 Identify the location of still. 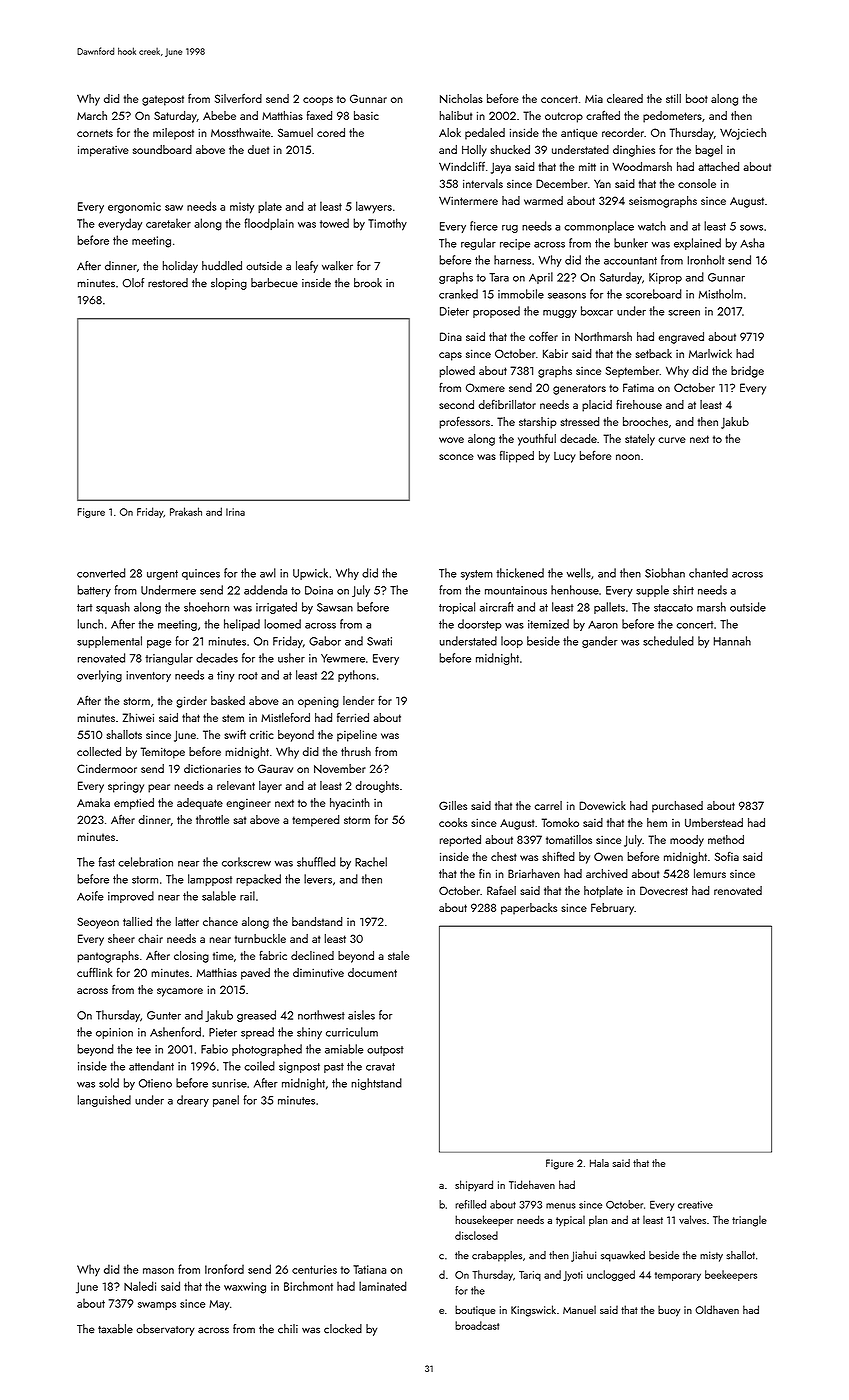
(673, 98).
